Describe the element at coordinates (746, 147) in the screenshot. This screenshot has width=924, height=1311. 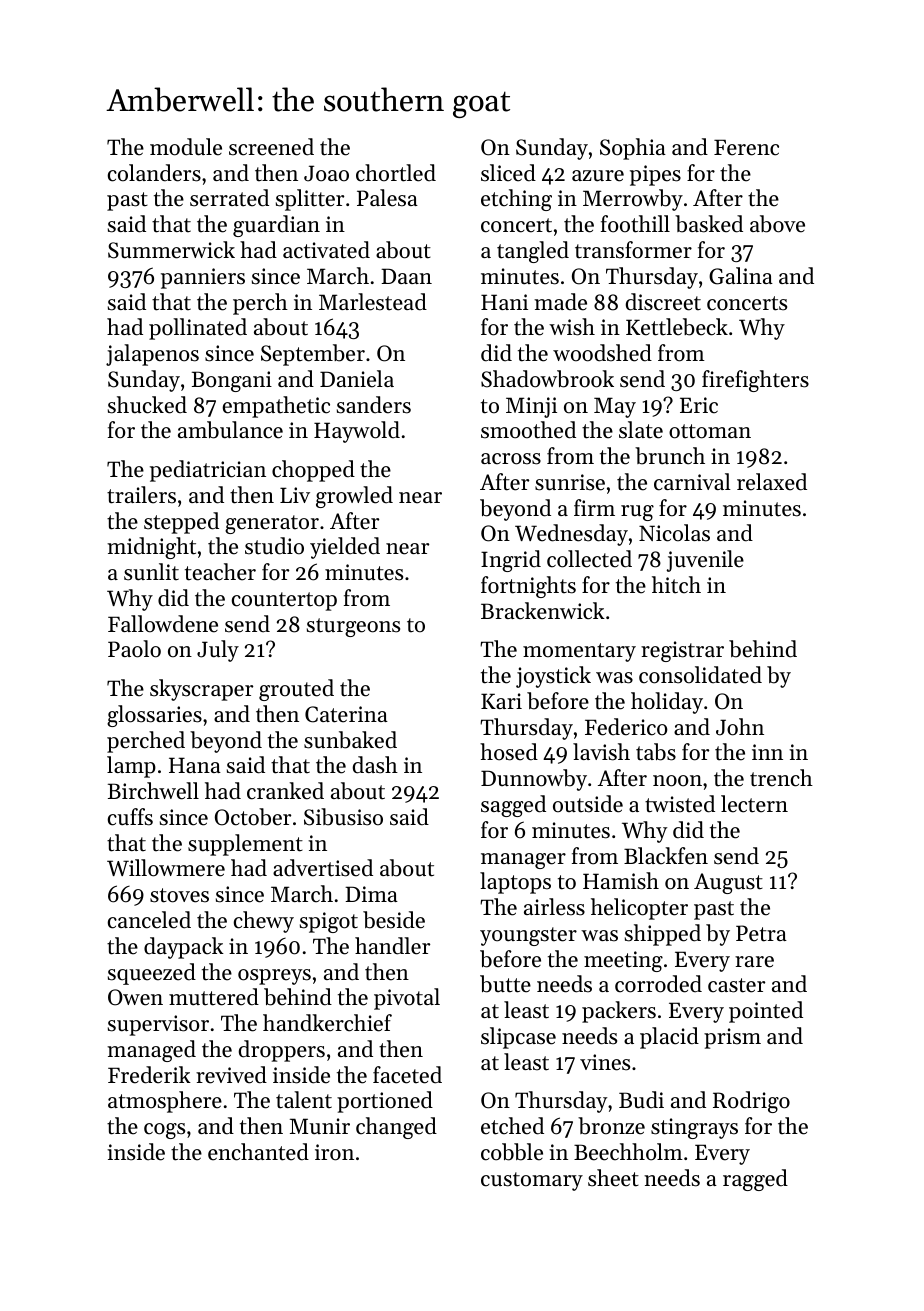
I see `Ferenc` at that location.
